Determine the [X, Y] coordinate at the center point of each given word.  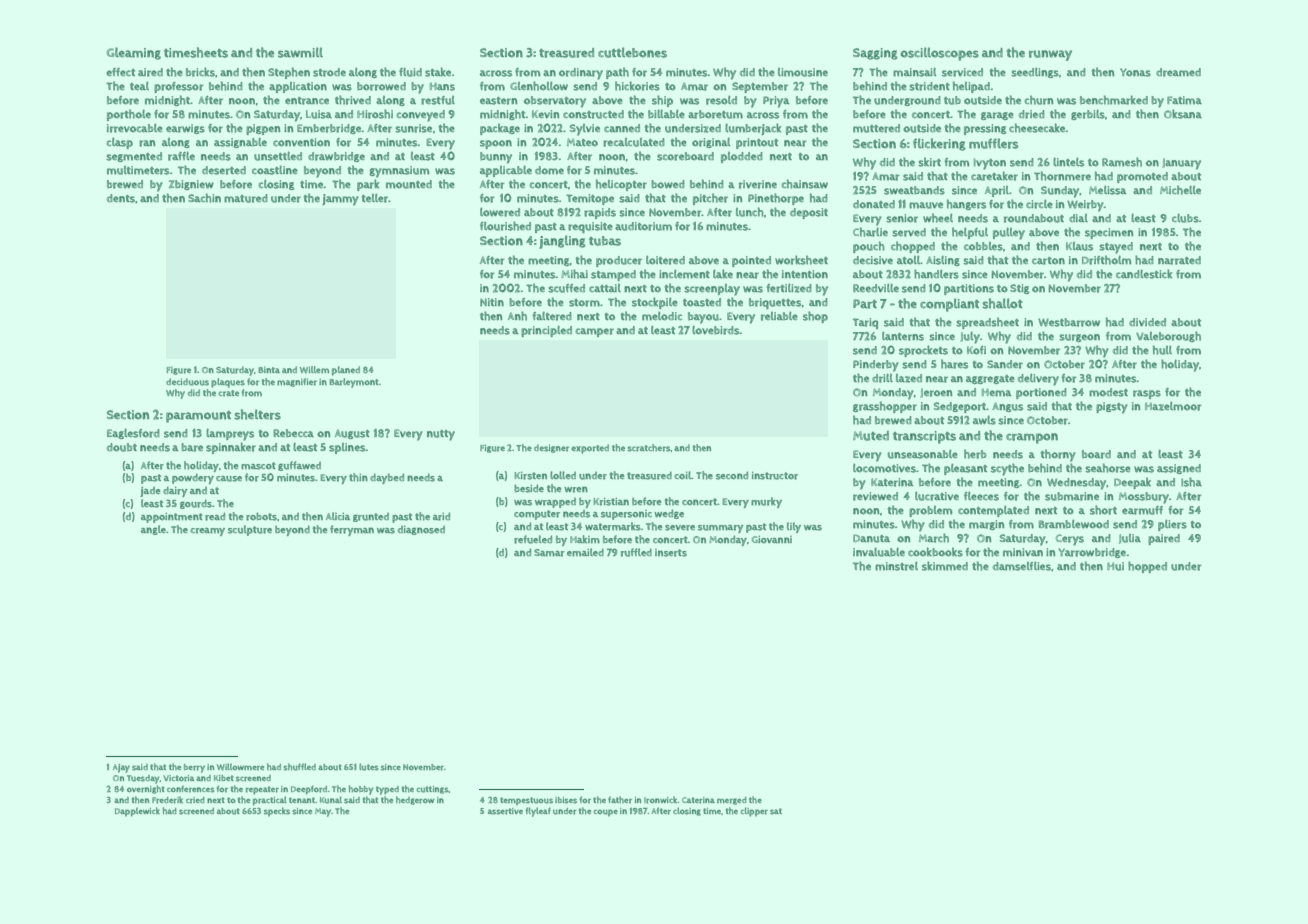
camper [594, 332]
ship [662, 101]
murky [766, 502]
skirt [929, 162]
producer [619, 261]
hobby [361, 790]
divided [1147, 322]
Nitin [492, 302]
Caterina [698, 800]
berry [194, 768]
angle [153, 530]
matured [246, 198]
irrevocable [135, 128]
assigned [1179, 469]
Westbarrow [1069, 322]
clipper [754, 812]
